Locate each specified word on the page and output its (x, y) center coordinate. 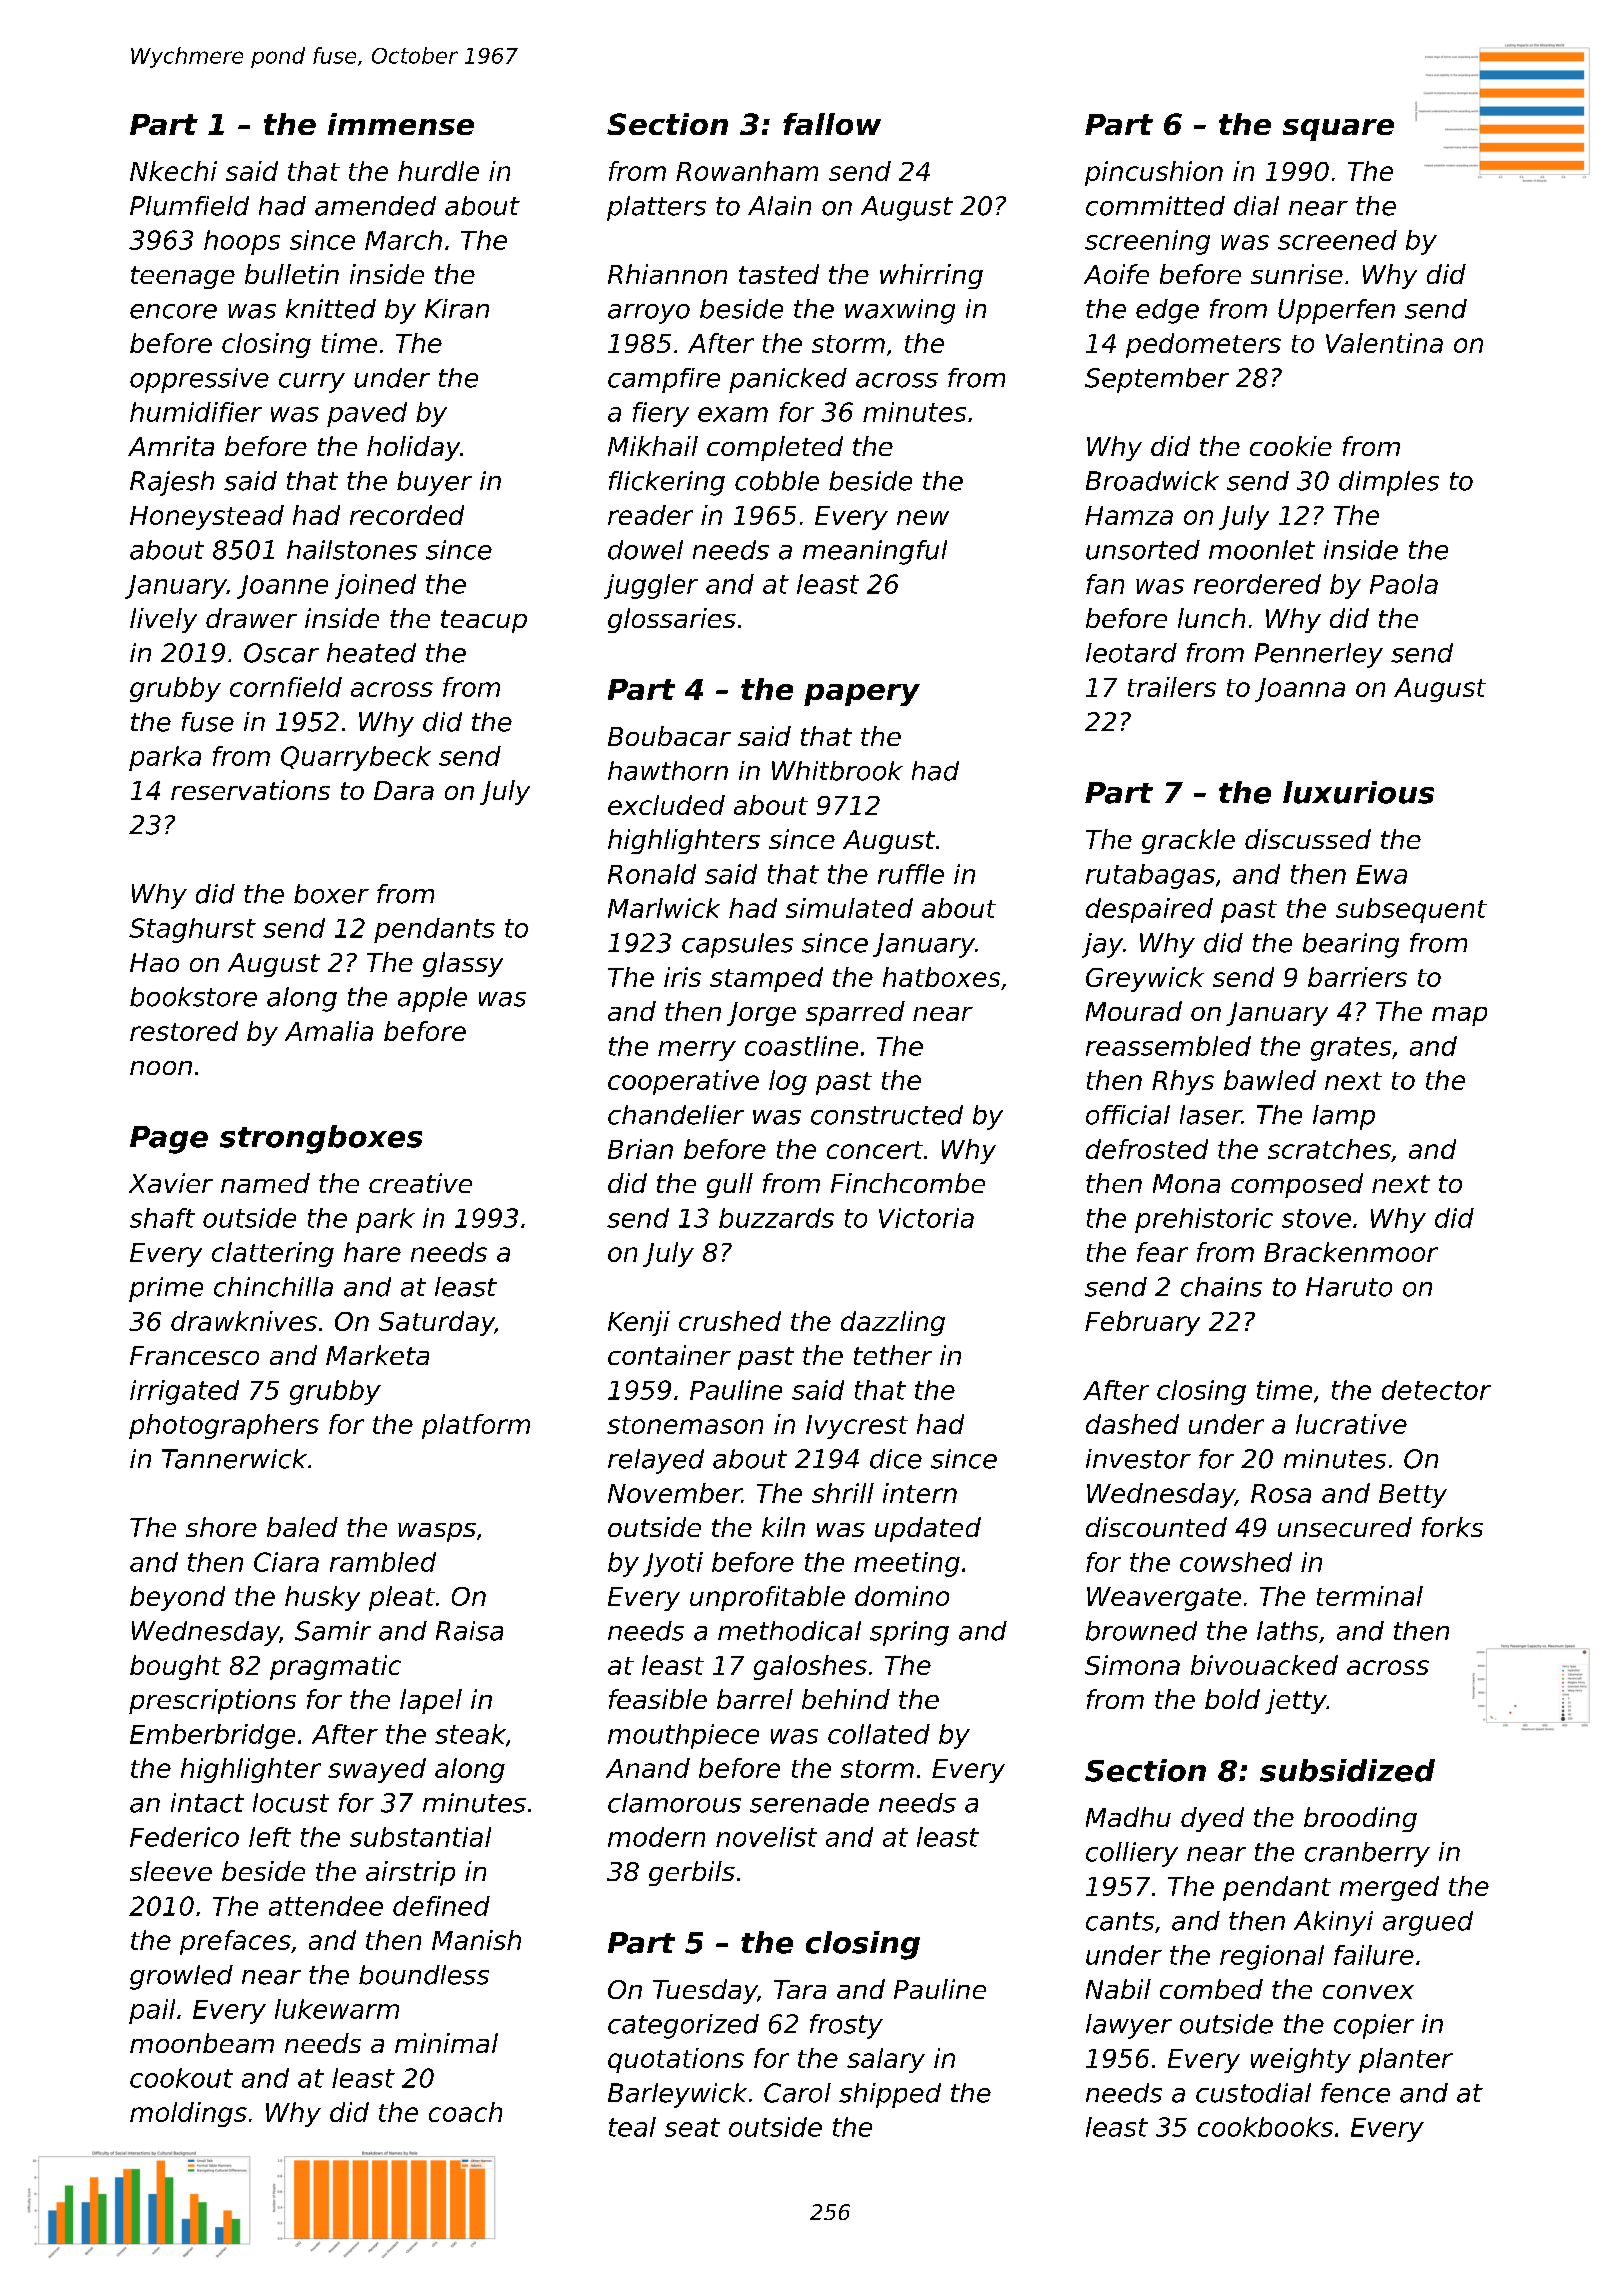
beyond (177, 1598)
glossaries (672, 620)
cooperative (683, 1082)
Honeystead (207, 517)
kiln (783, 1527)
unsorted (1143, 550)
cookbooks (1265, 2127)
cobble (777, 481)
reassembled (1168, 1046)
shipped (890, 2095)
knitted (331, 309)
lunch (1211, 618)
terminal (1370, 1596)
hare (372, 1252)
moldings (188, 2114)
